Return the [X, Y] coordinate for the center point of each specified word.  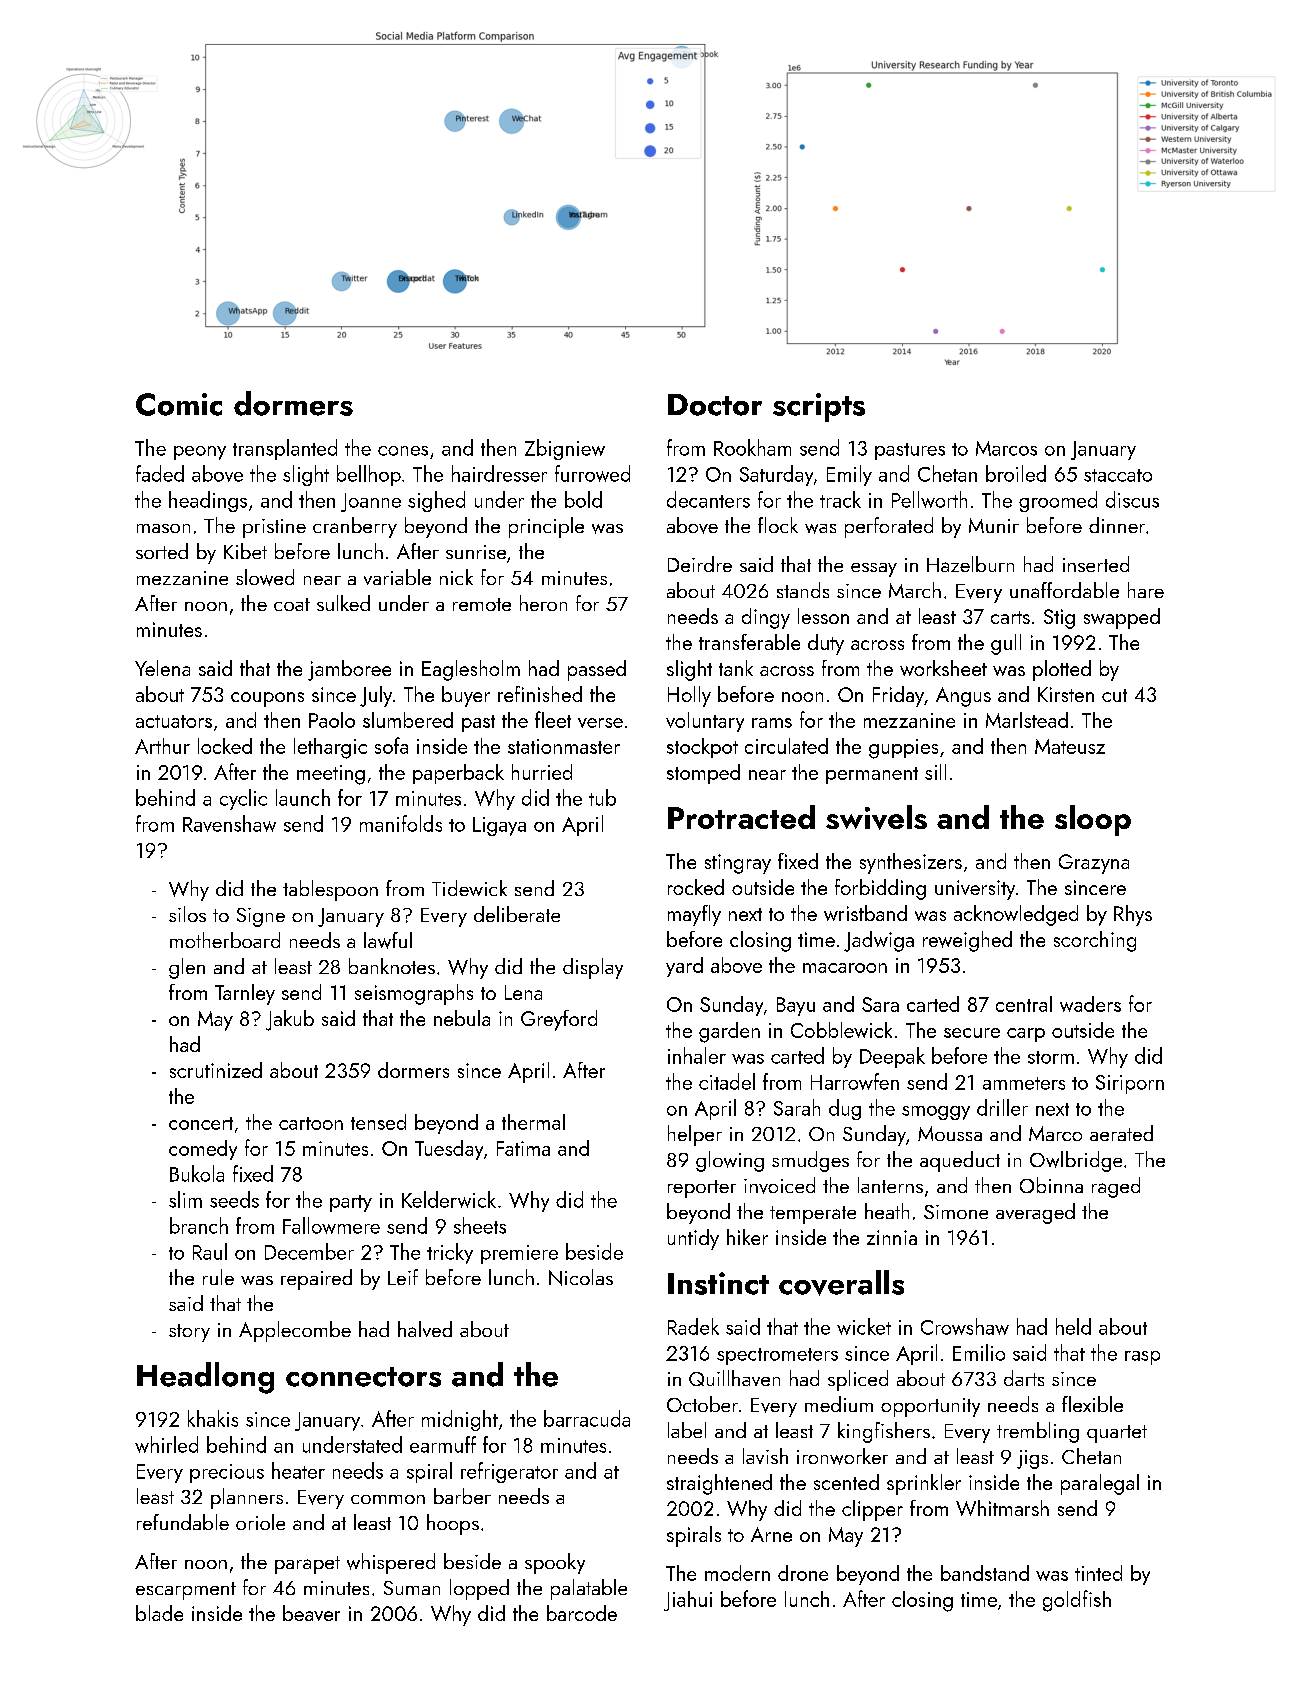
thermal [533, 1122]
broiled [1016, 473]
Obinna [1051, 1185]
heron [543, 603]
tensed [378, 1122]
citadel [727, 1081]
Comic [179, 404]
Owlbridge [1076, 1161]
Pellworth [929, 499]
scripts [819, 407]
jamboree [349, 670]
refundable [183, 1522]
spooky [555, 1563]
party [351, 1203]
